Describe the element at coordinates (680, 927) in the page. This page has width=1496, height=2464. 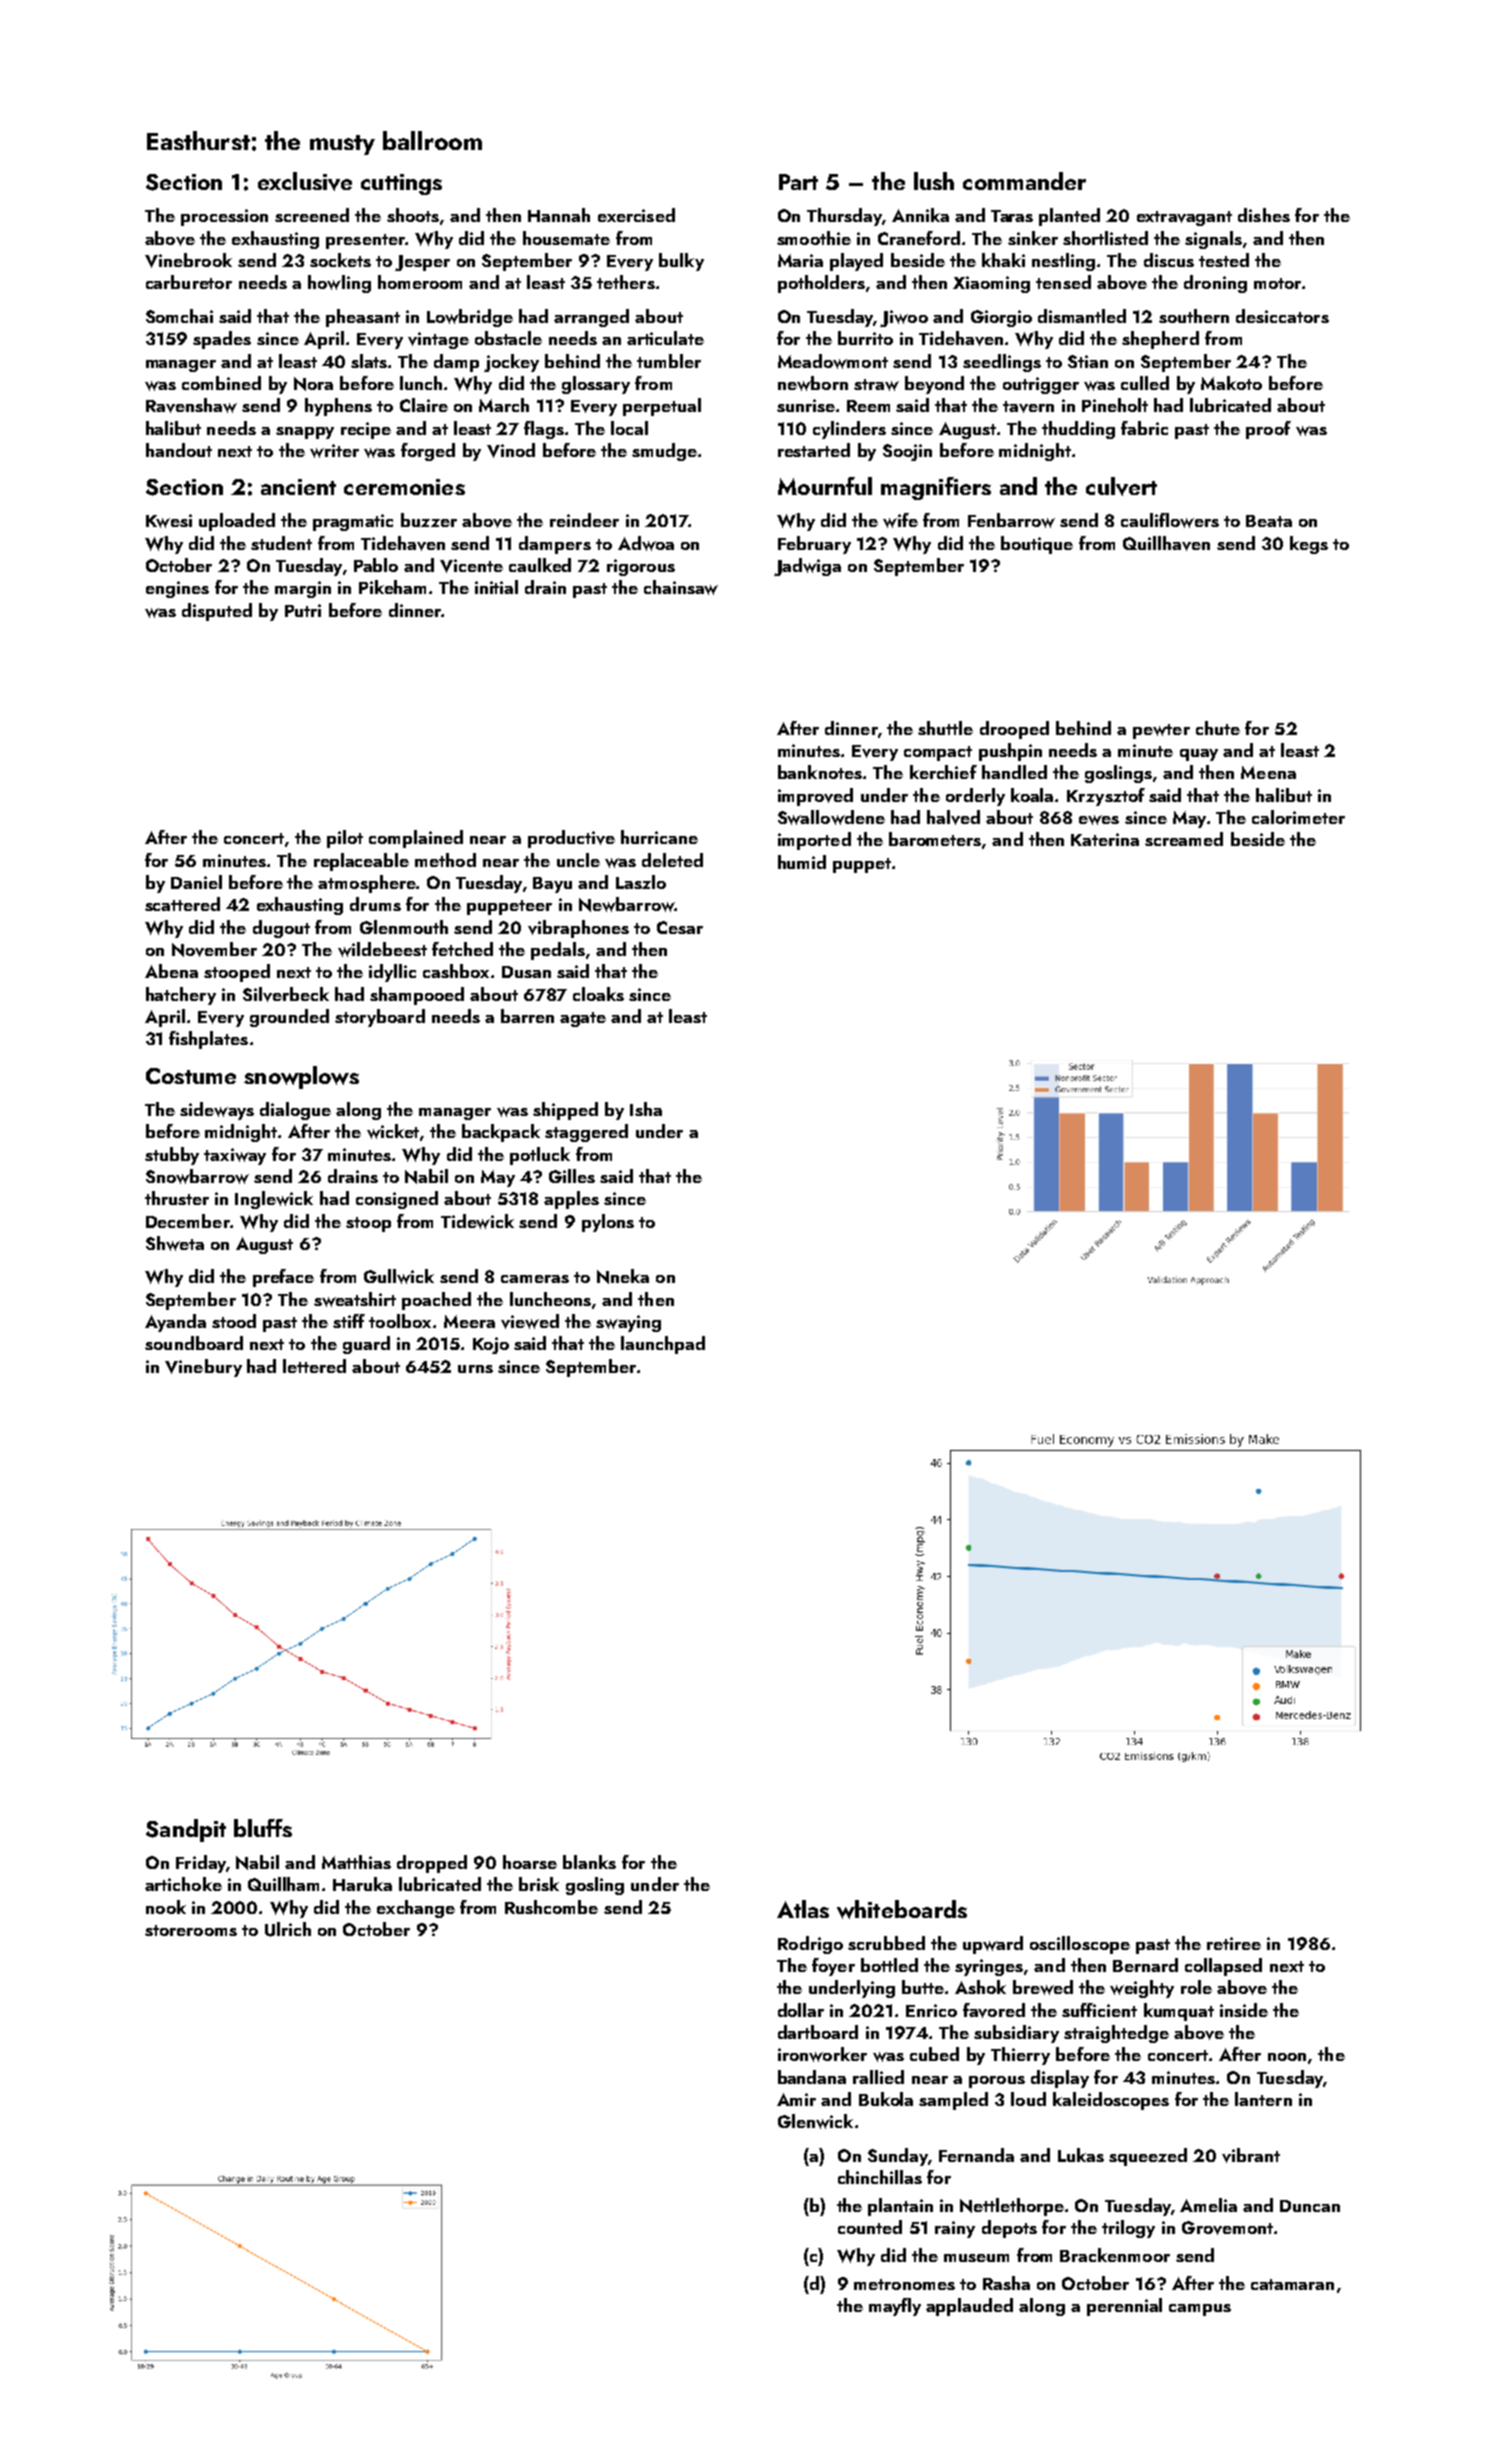
I see `Cesar` at that location.
